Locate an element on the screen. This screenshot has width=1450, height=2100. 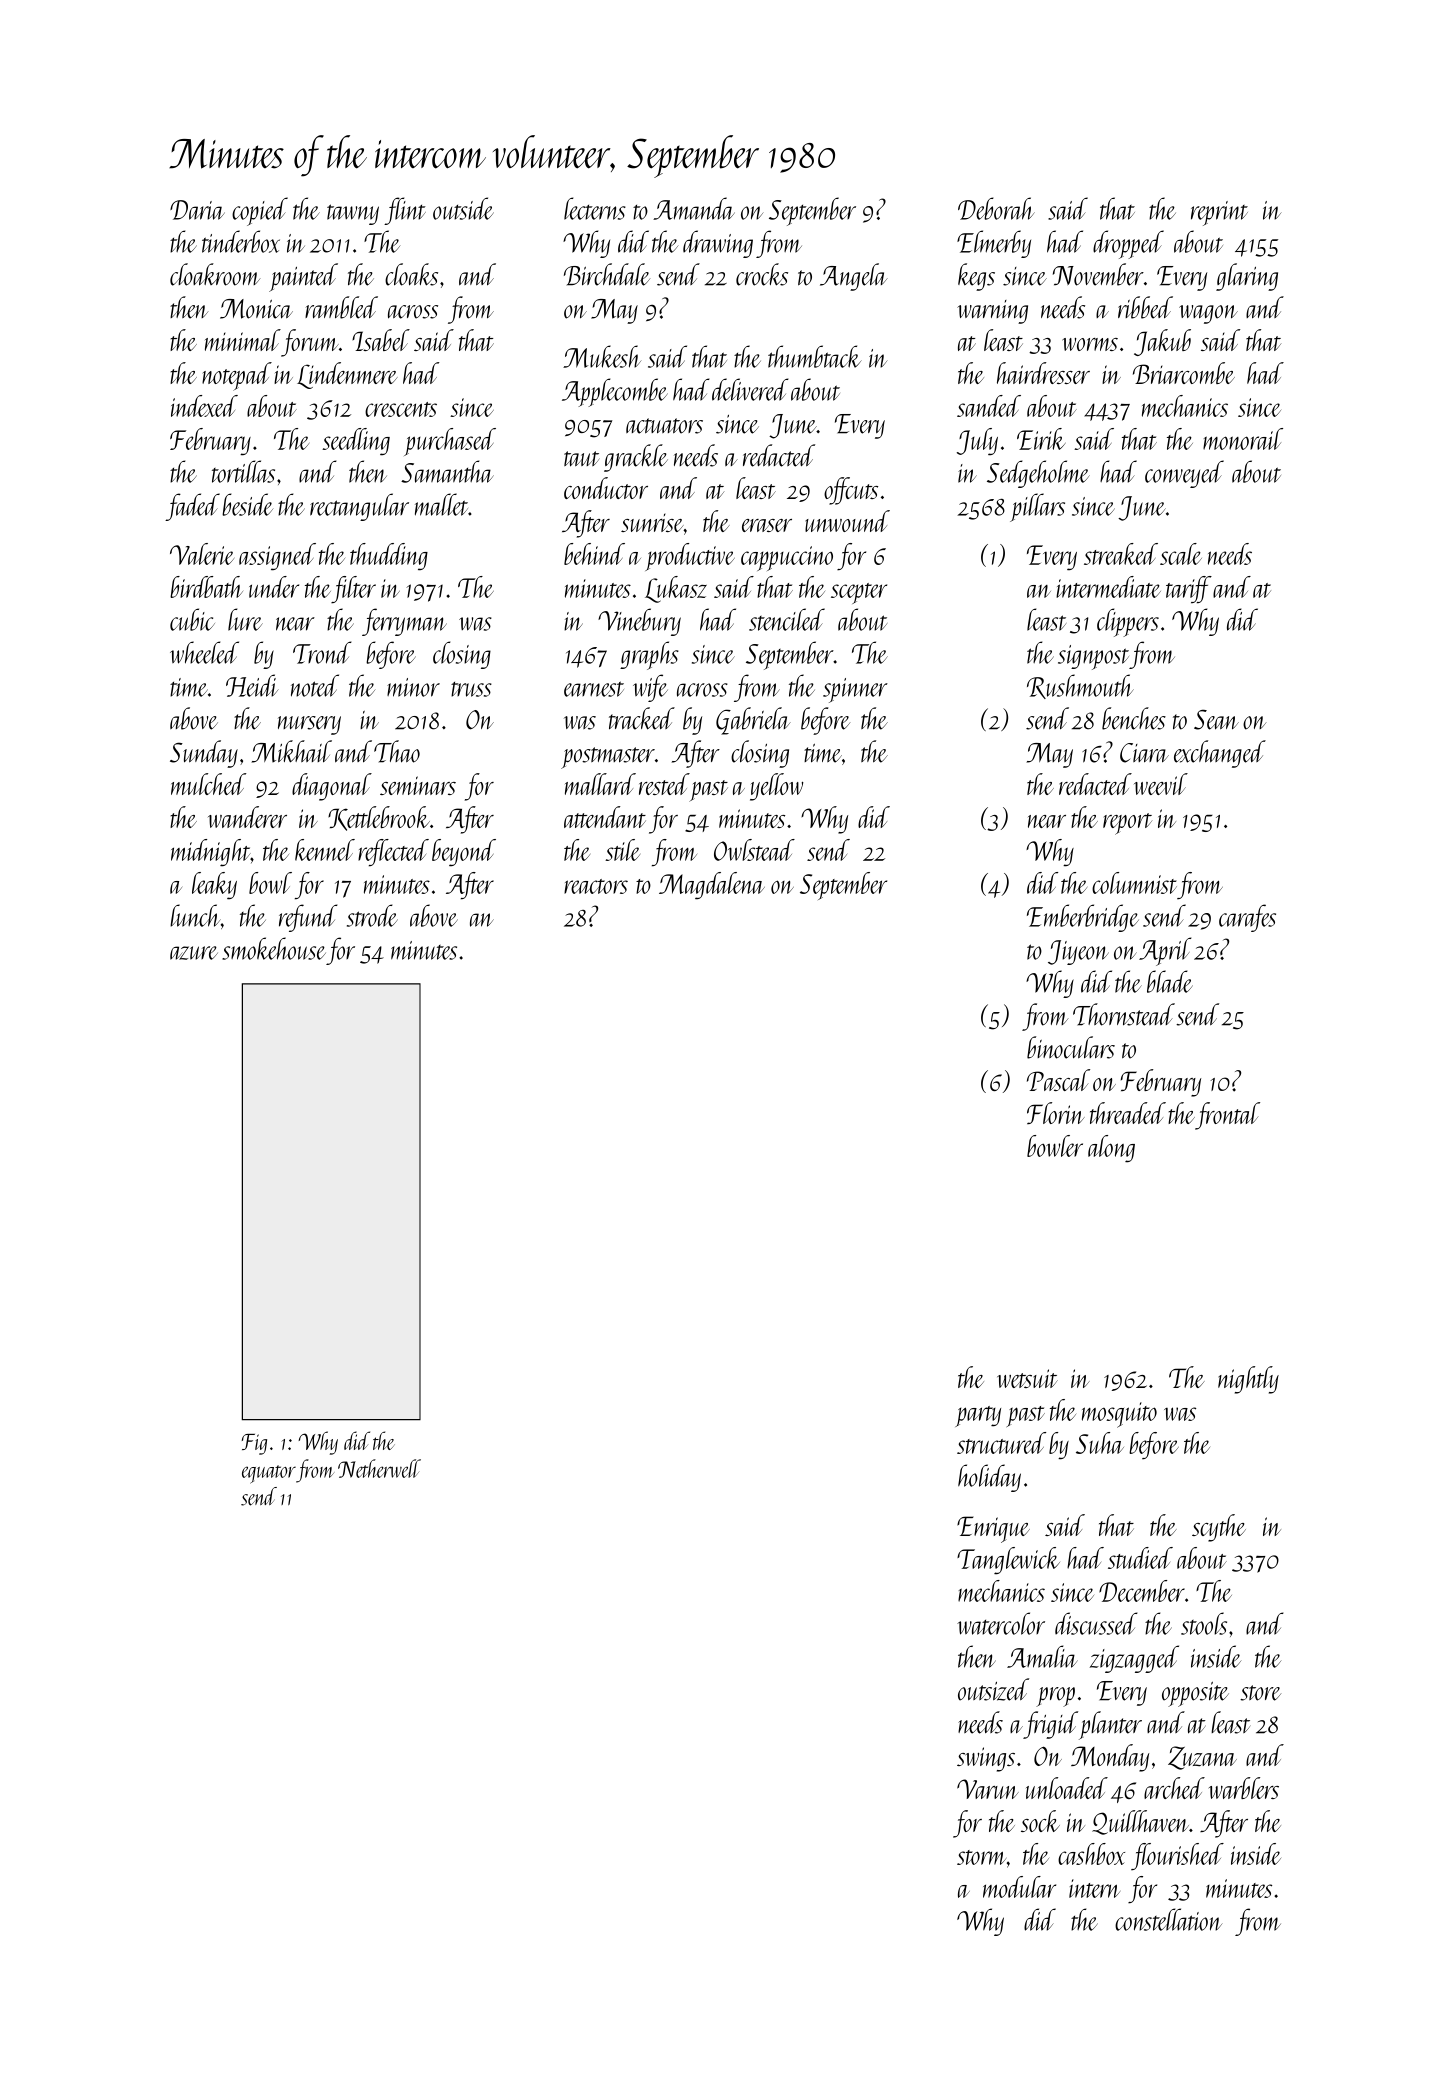
cloaks is located at coordinates (411, 274).
